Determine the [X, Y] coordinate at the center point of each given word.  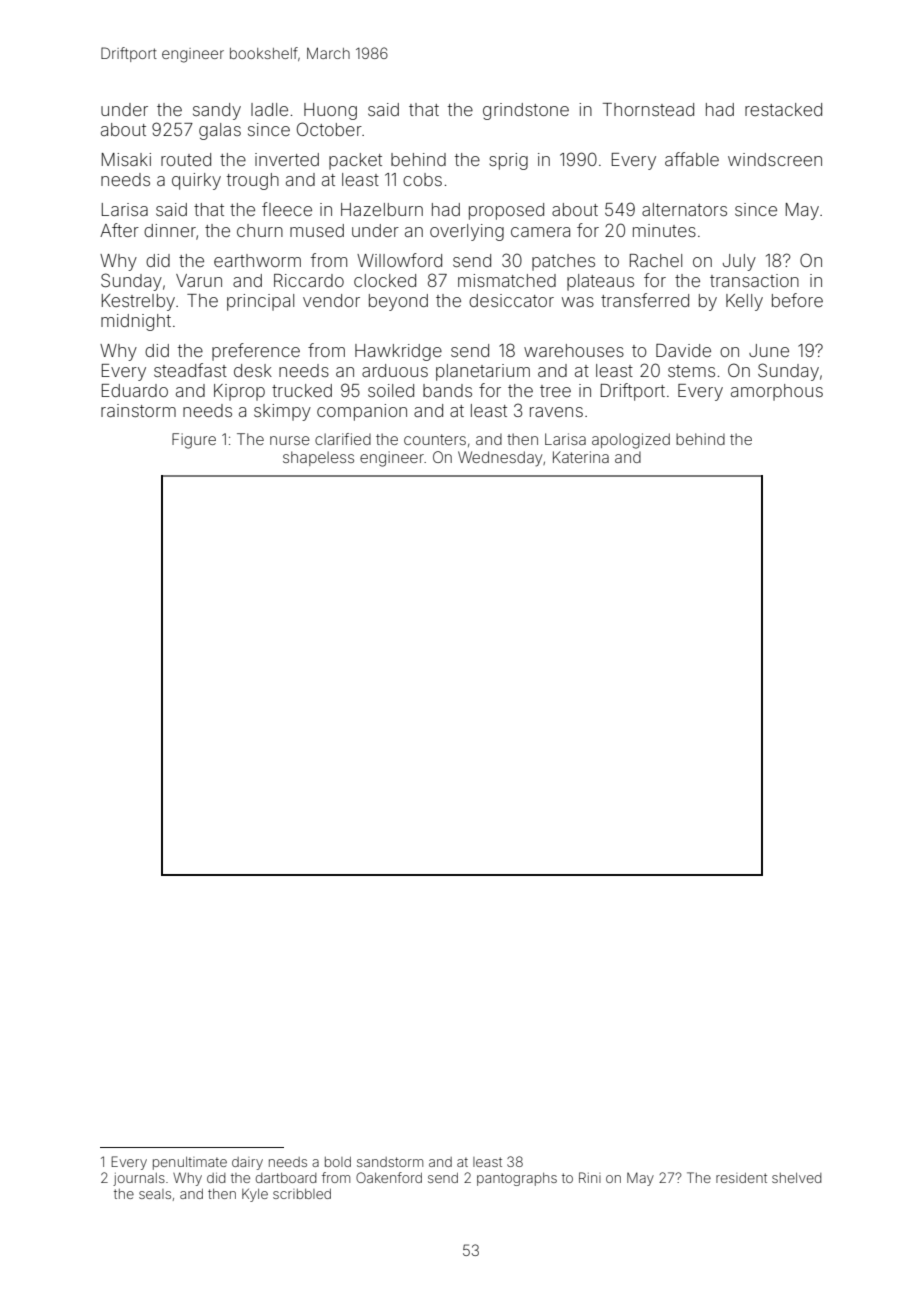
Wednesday [500, 459]
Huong [330, 111]
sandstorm [390, 1162]
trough [253, 181]
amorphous [777, 392]
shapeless [318, 458]
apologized [631, 441]
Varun [199, 280]
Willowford [399, 260]
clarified [343, 439]
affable [692, 159]
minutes [664, 230]
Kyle [255, 1195]
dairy [247, 1163]
